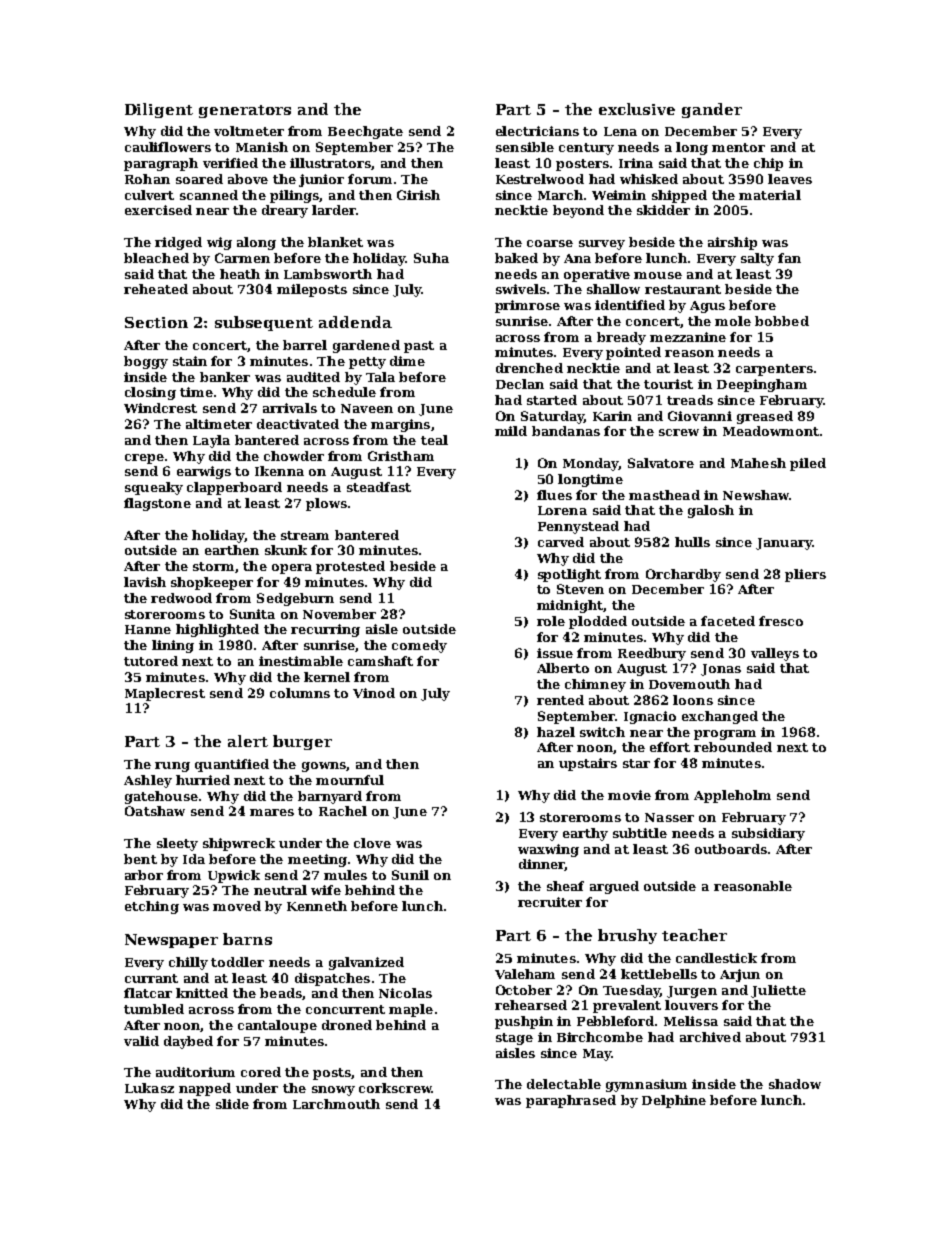 This document has height=1233, width=952. I want to click on generators, so click(245, 111).
